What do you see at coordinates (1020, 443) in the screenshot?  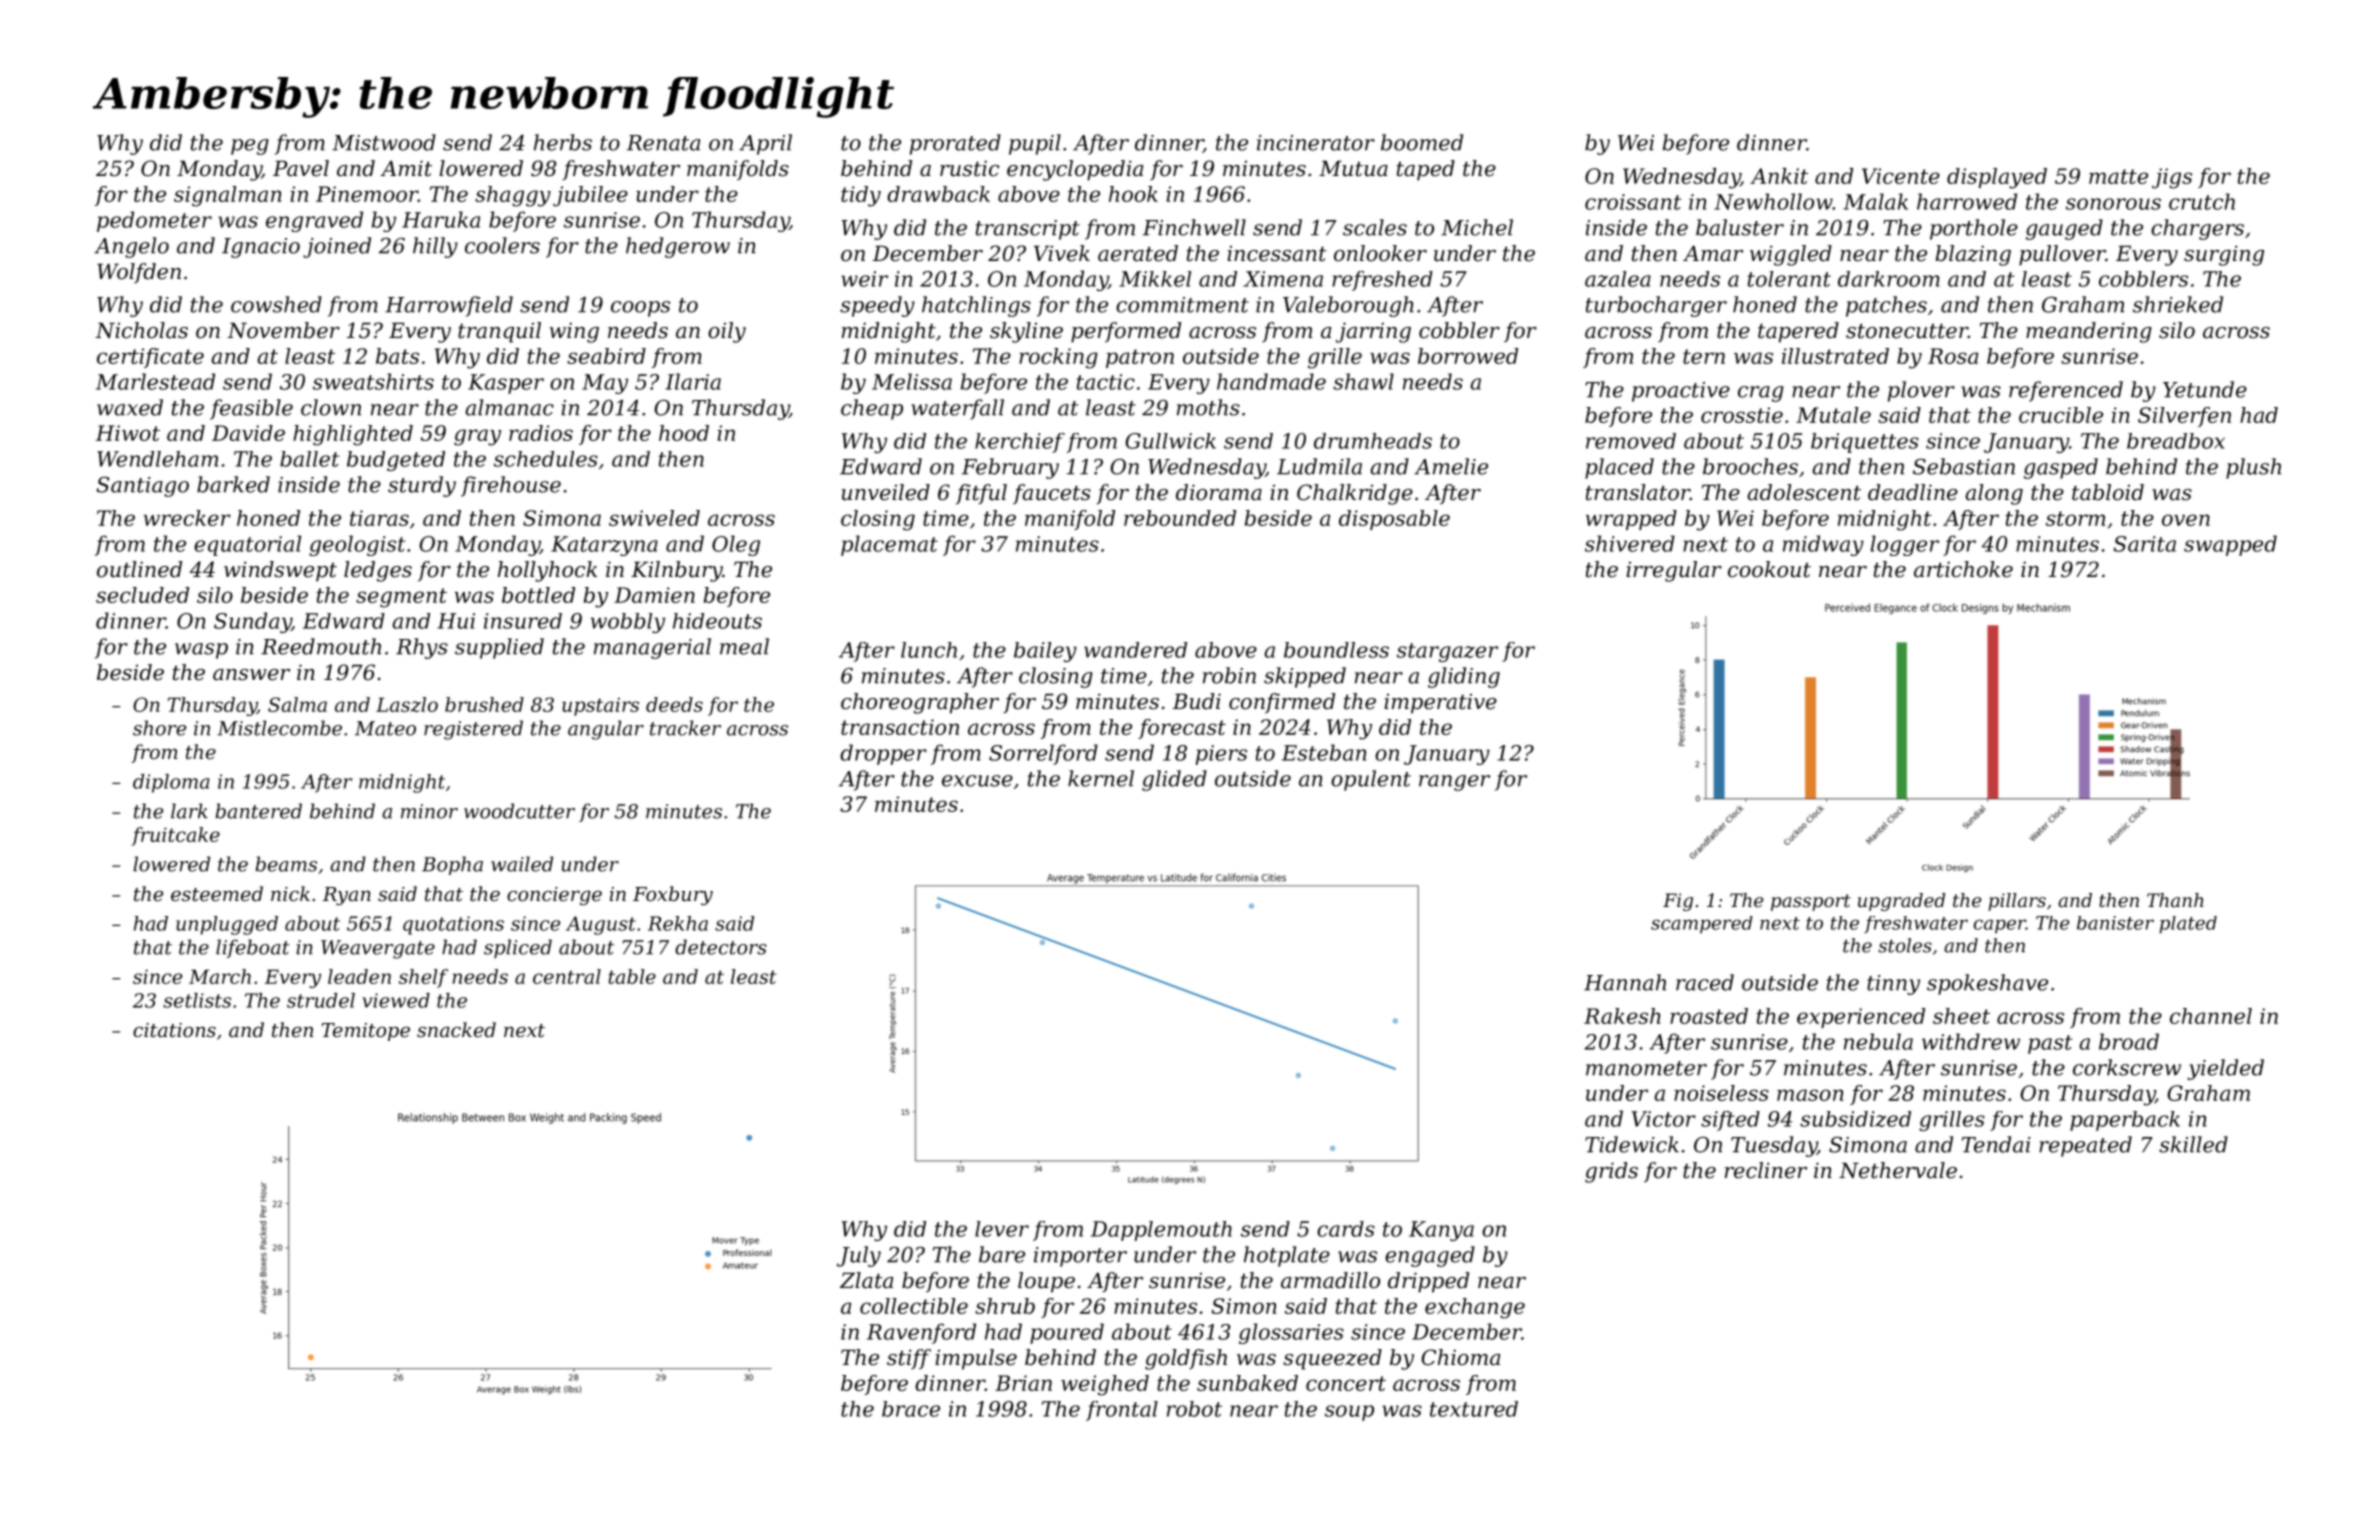 I see `kerchief` at bounding box center [1020, 443].
